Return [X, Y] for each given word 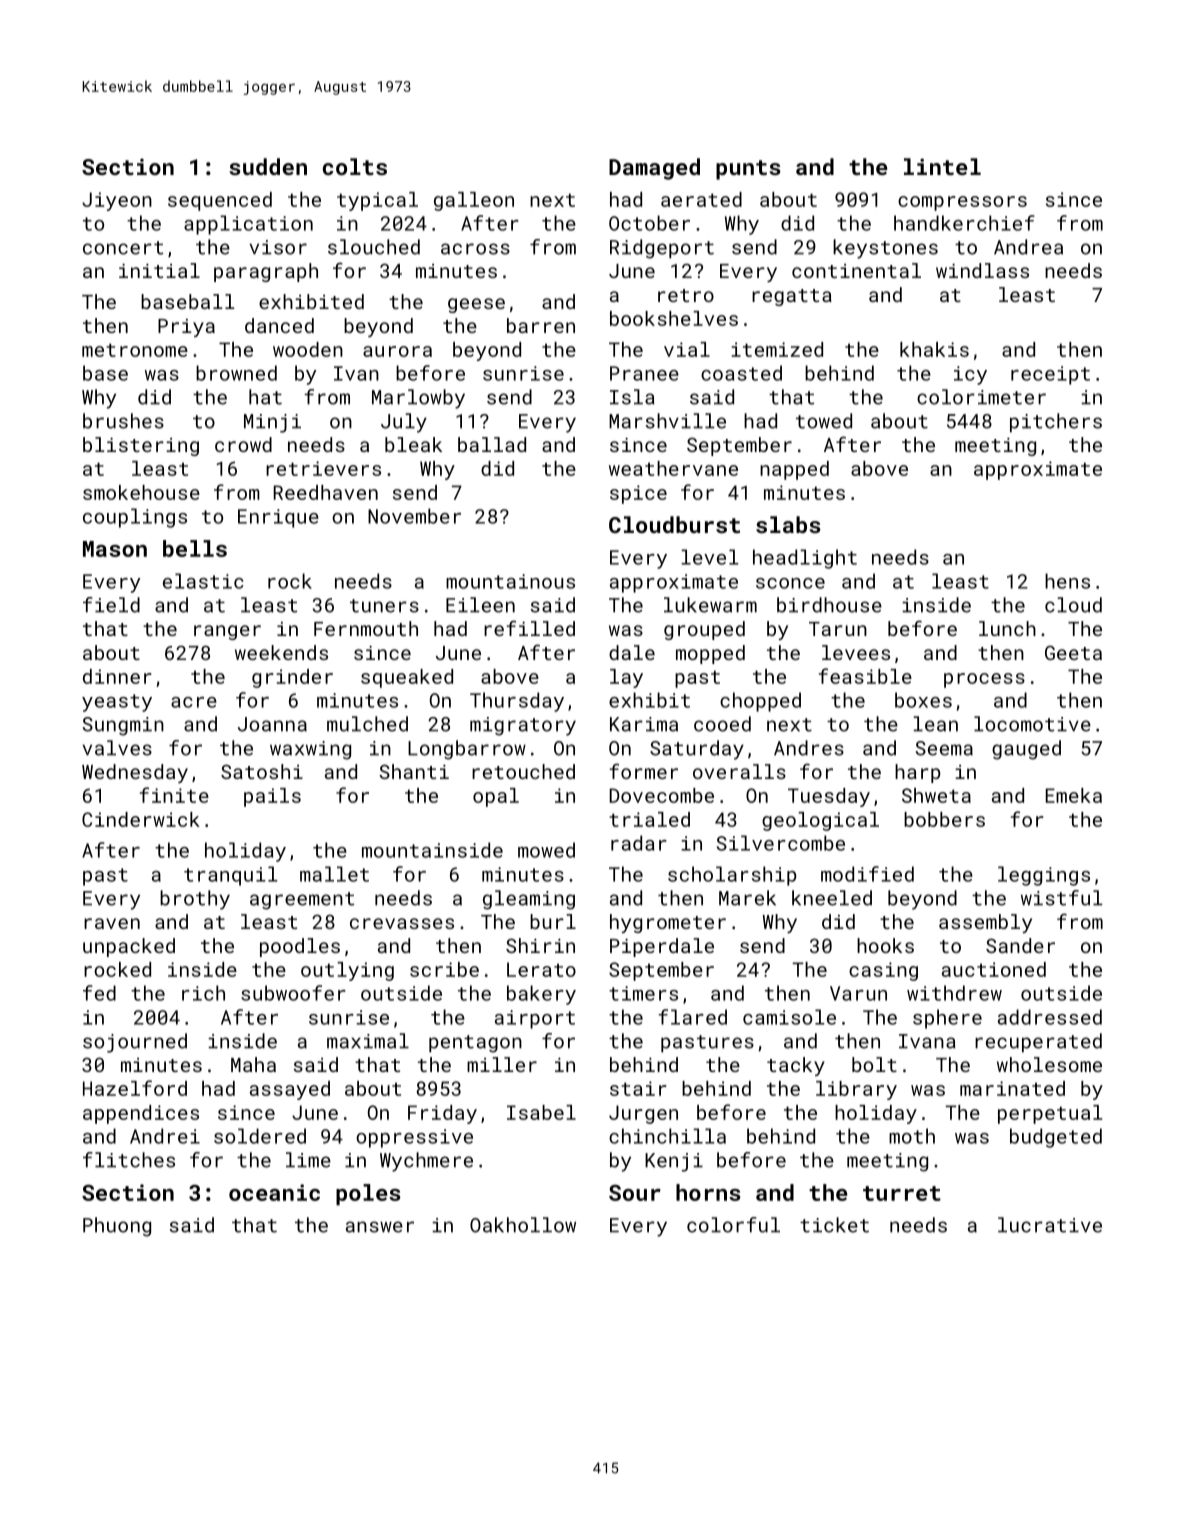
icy [970, 375]
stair [638, 1088]
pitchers [1056, 423]
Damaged [654, 169]
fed [99, 993]
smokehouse [141, 492]
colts [355, 166]
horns [708, 1192]
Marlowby [418, 399]
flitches [129, 1160]
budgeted [1056, 1138]
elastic [203, 581]
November [414, 516]
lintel [942, 166]
